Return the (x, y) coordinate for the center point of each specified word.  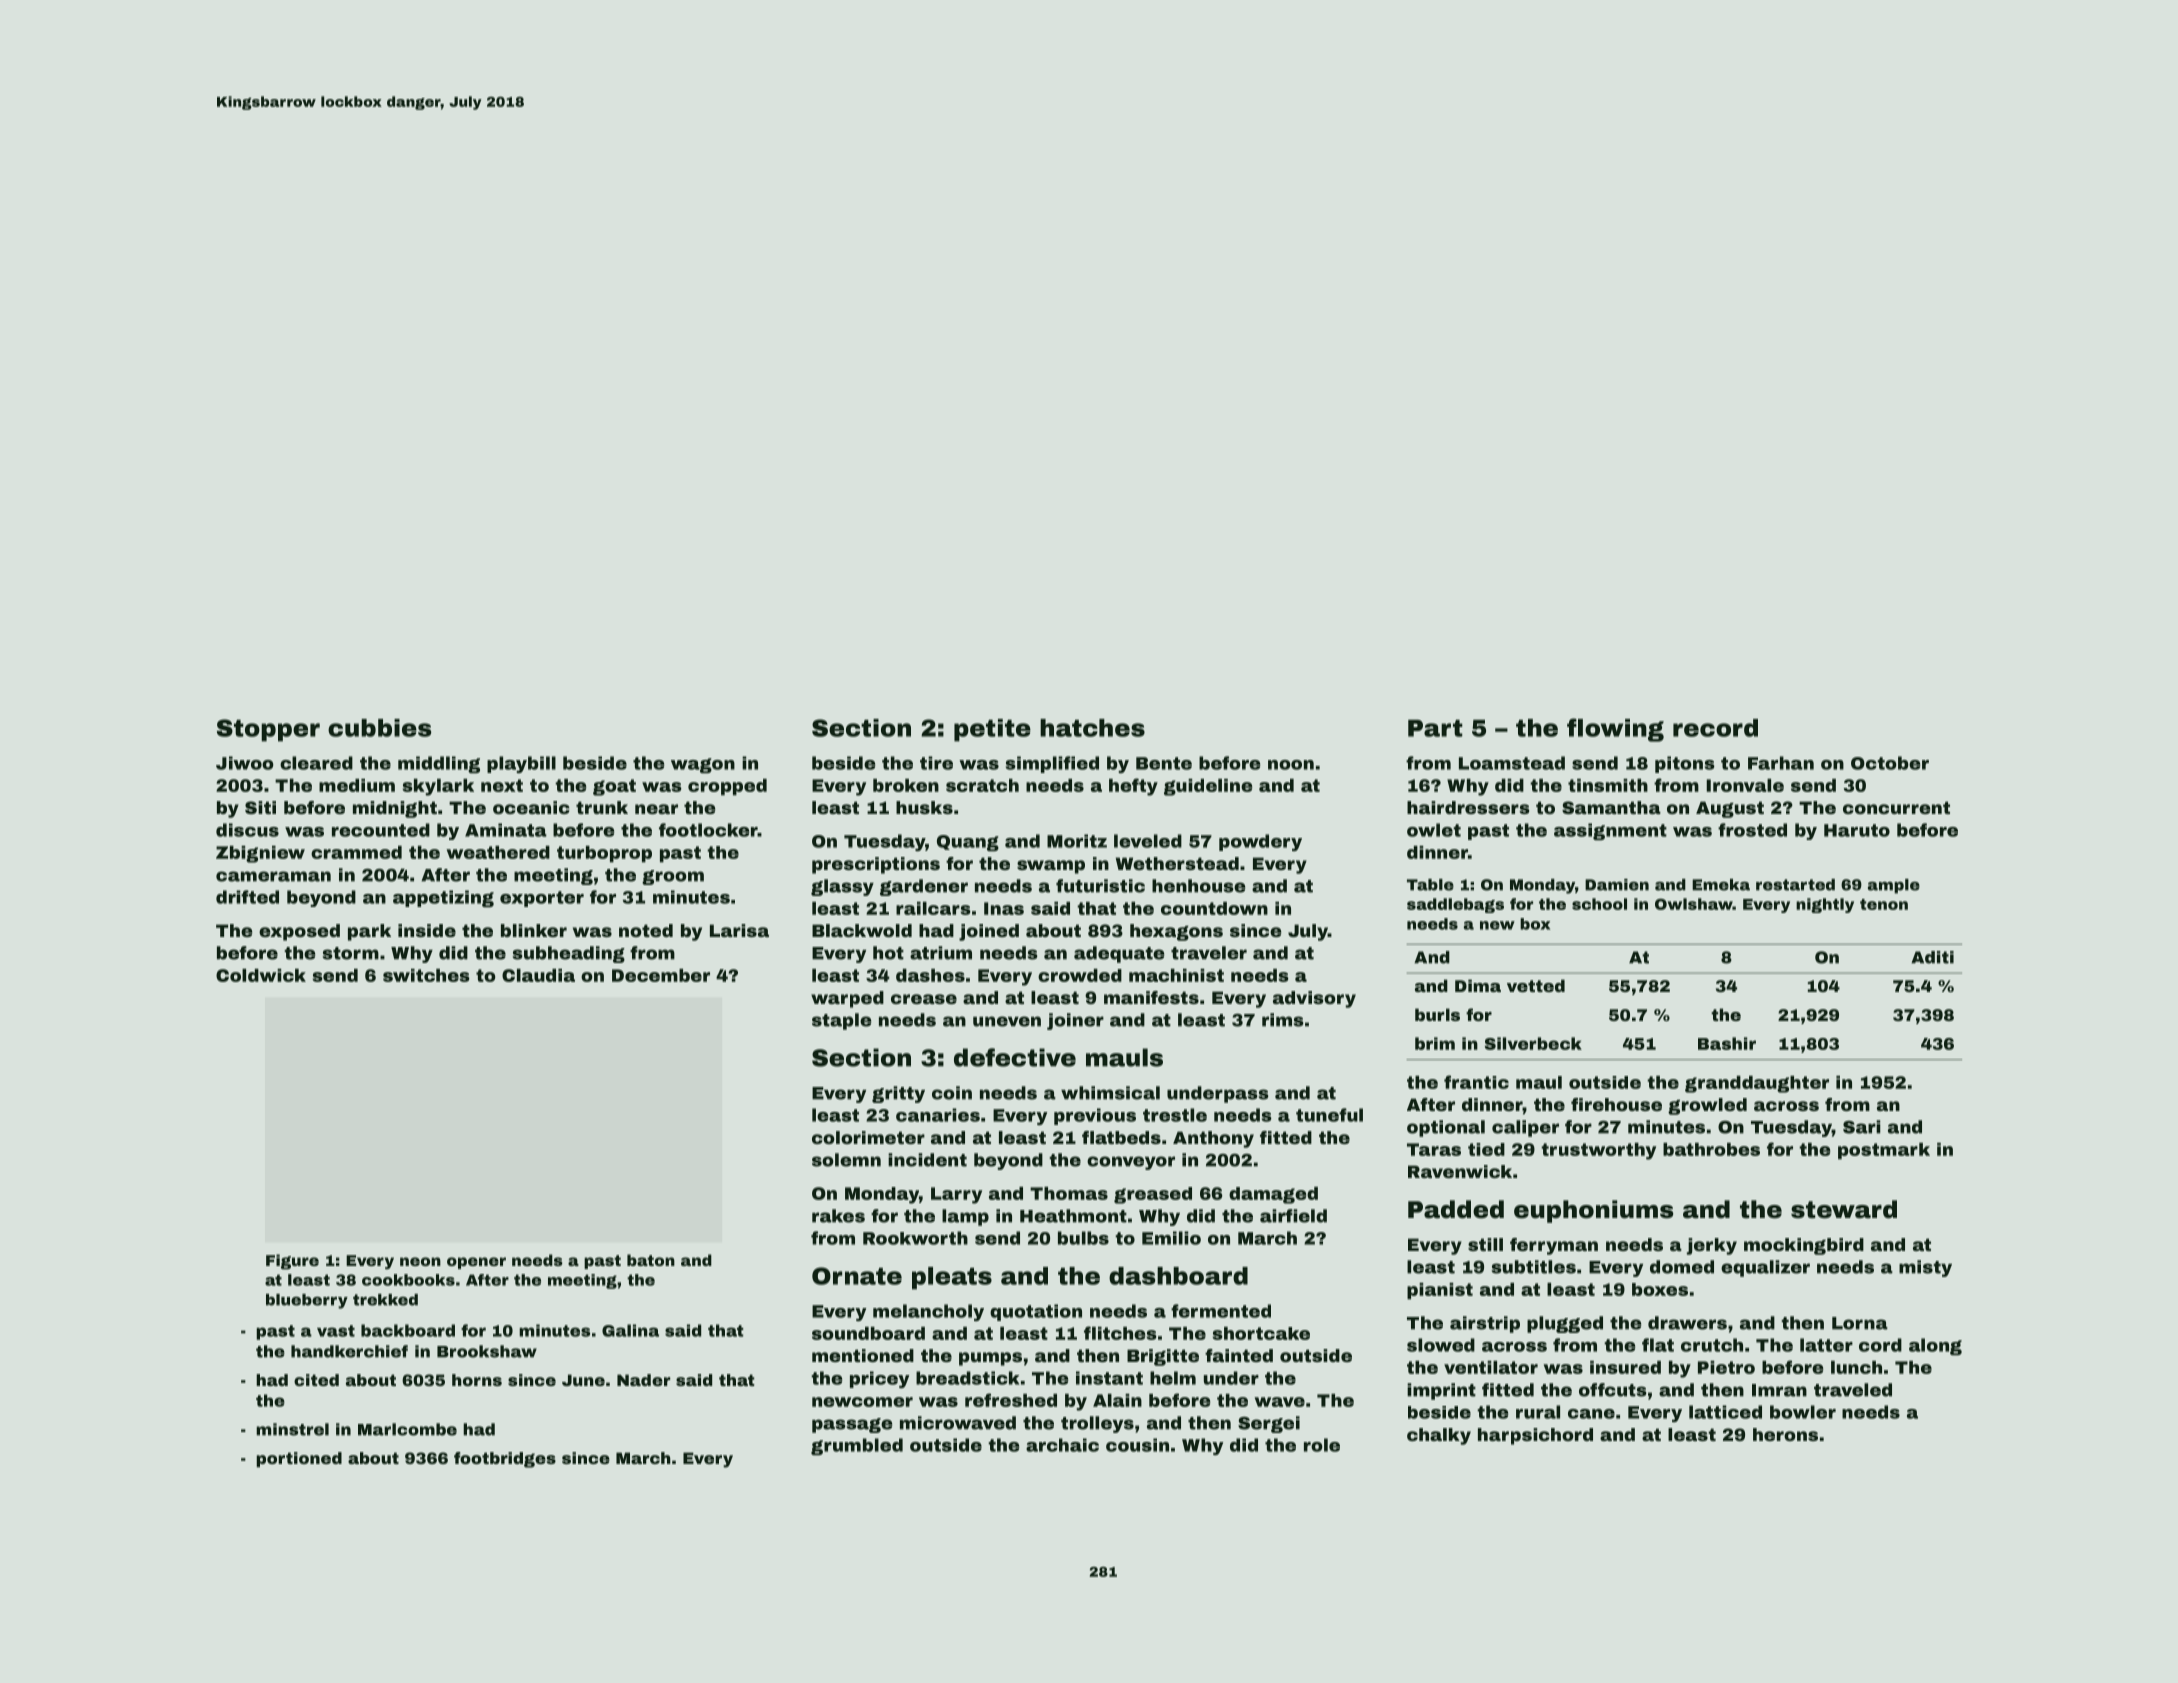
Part (1435, 728)
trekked (385, 1300)
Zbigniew (260, 854)
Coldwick (261, 975)
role (1322, 1445)
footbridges (505, 1460)
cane (1591, 1414)
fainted (1239, 1355)
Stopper (268, 730)
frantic (1476, 1082)
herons (1785, 1434)
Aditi (1932, 957)
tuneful (1329, 1115)
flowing (1615, 730)
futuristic (1100, 886)
